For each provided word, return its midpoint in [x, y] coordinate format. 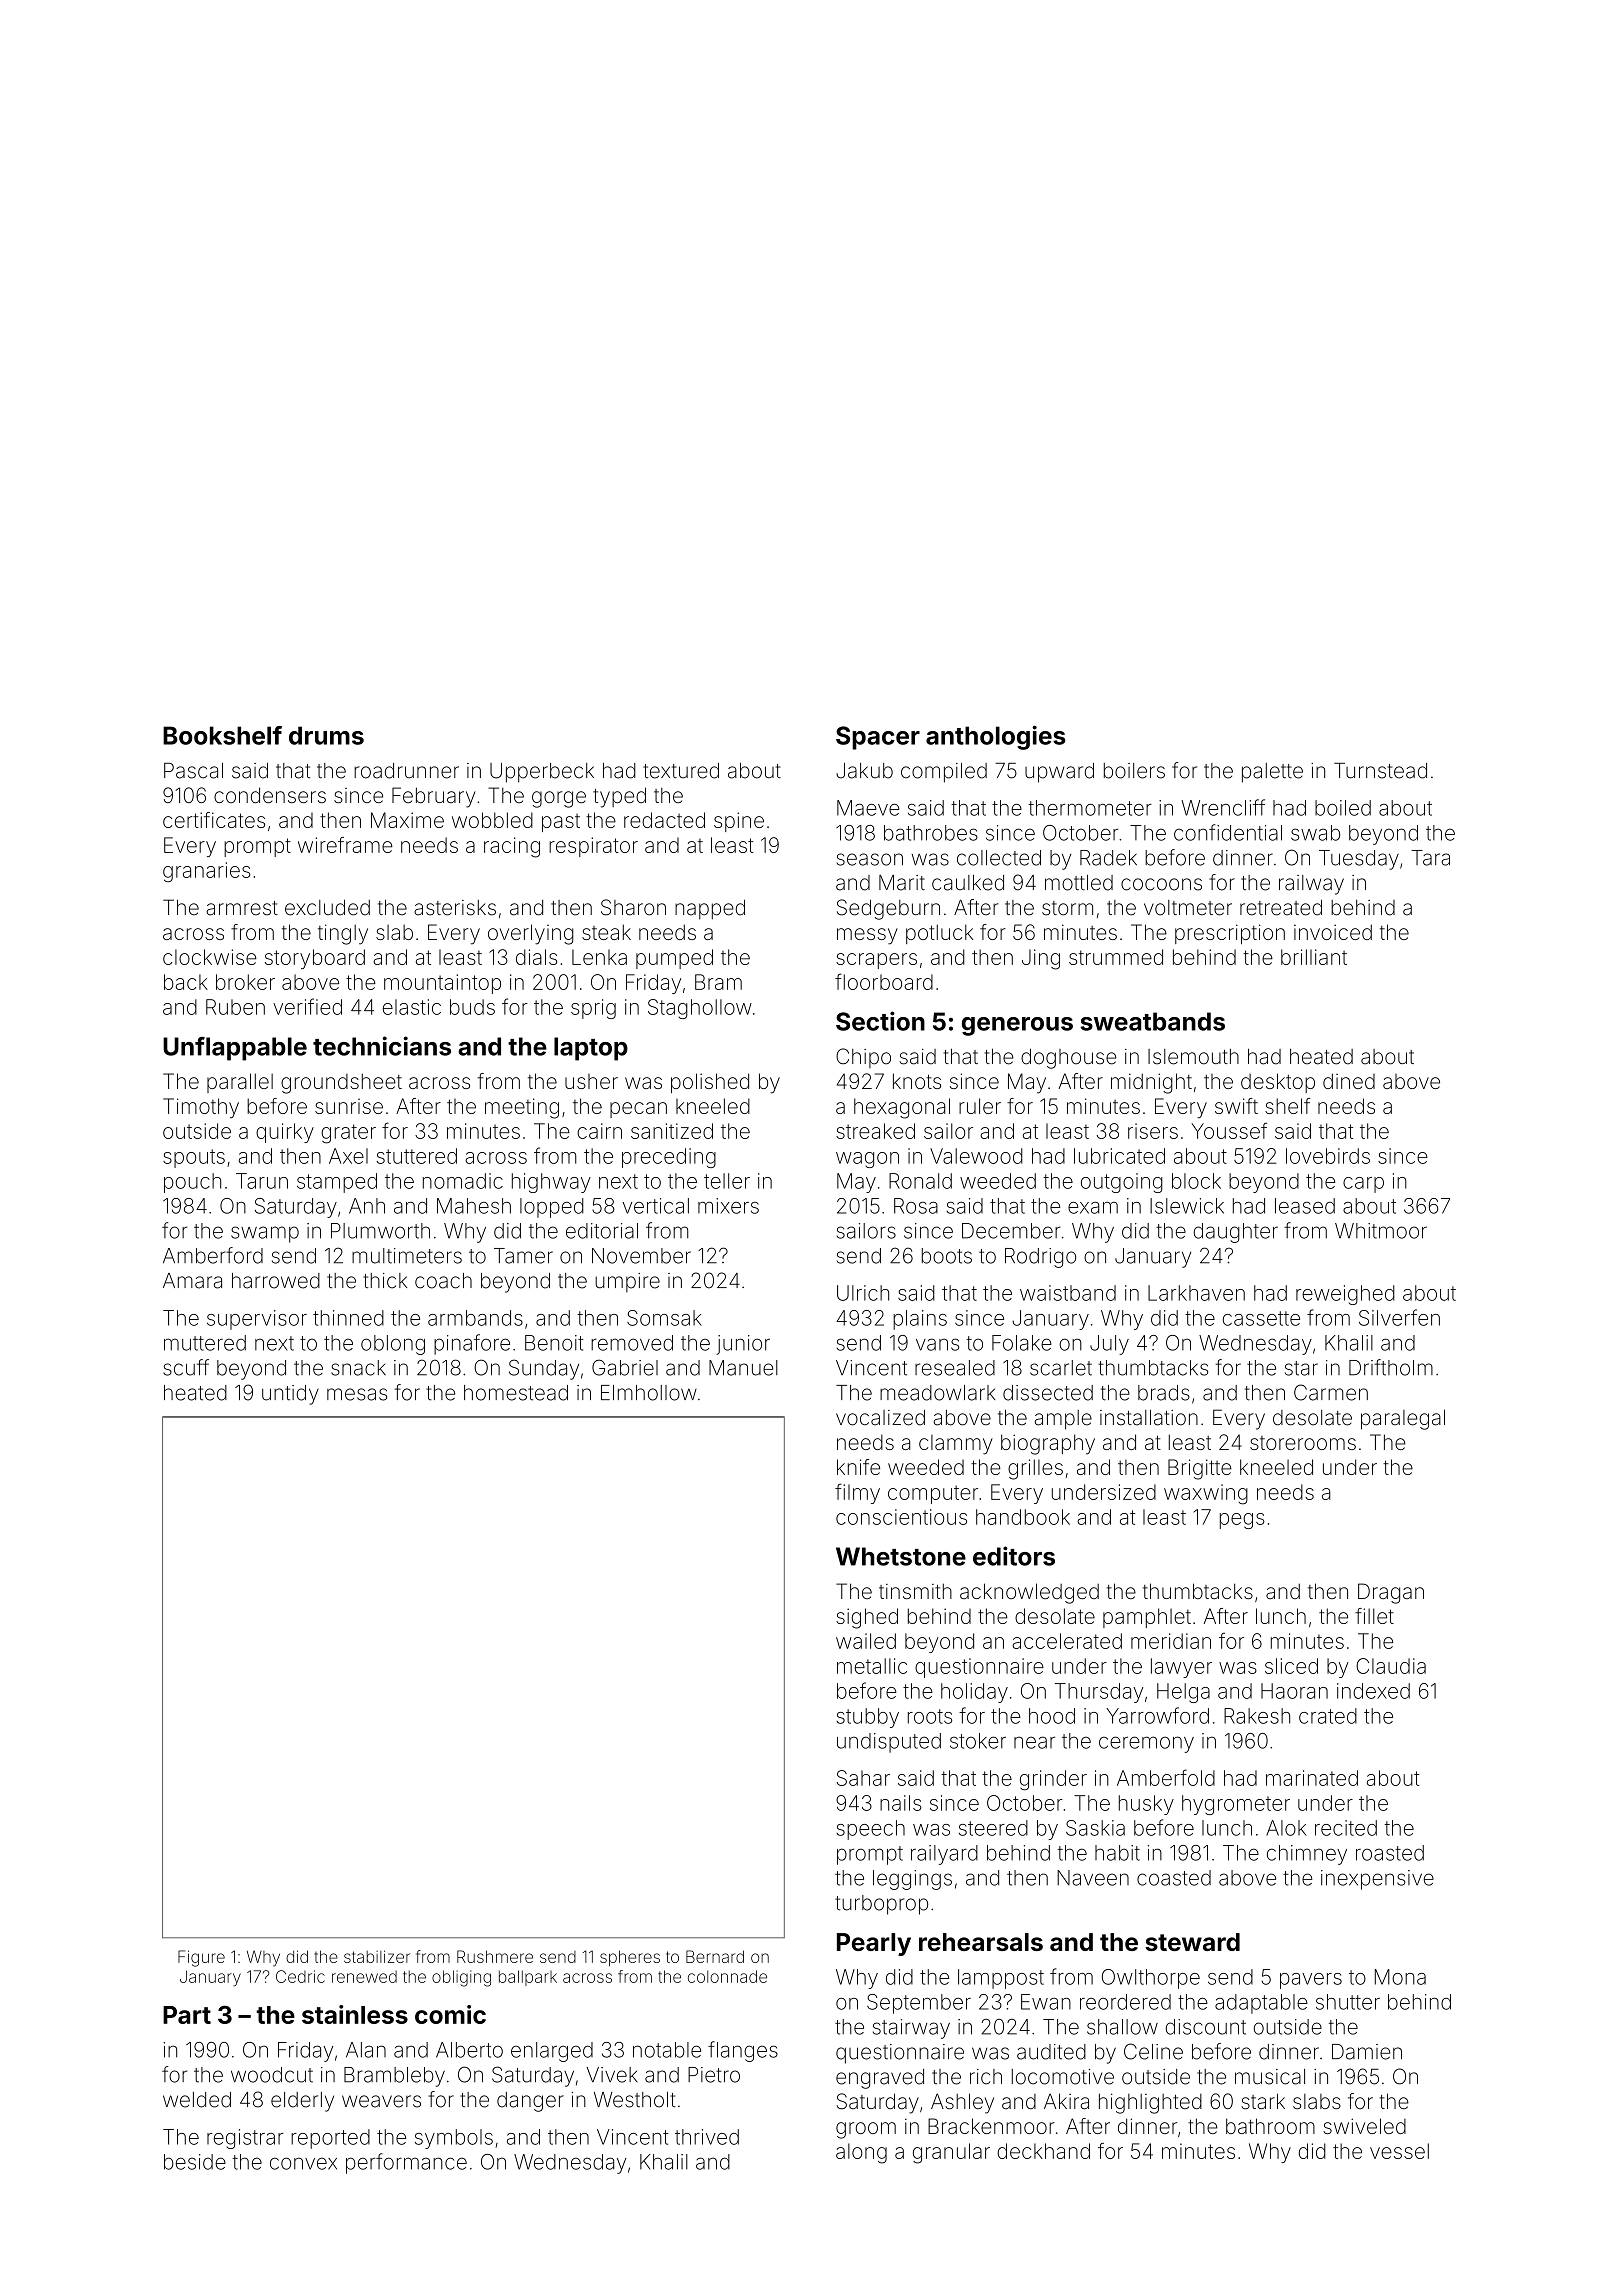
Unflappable [235, 1048]
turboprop [881, 1905]
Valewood [976, 1156]
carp [1363, 1185]
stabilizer [377, 1956]
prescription [1230, 934]
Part [187, 2015]
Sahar [863, 1778]
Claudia [1391, 1666]
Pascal [193, 771]
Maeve [868, 808]
